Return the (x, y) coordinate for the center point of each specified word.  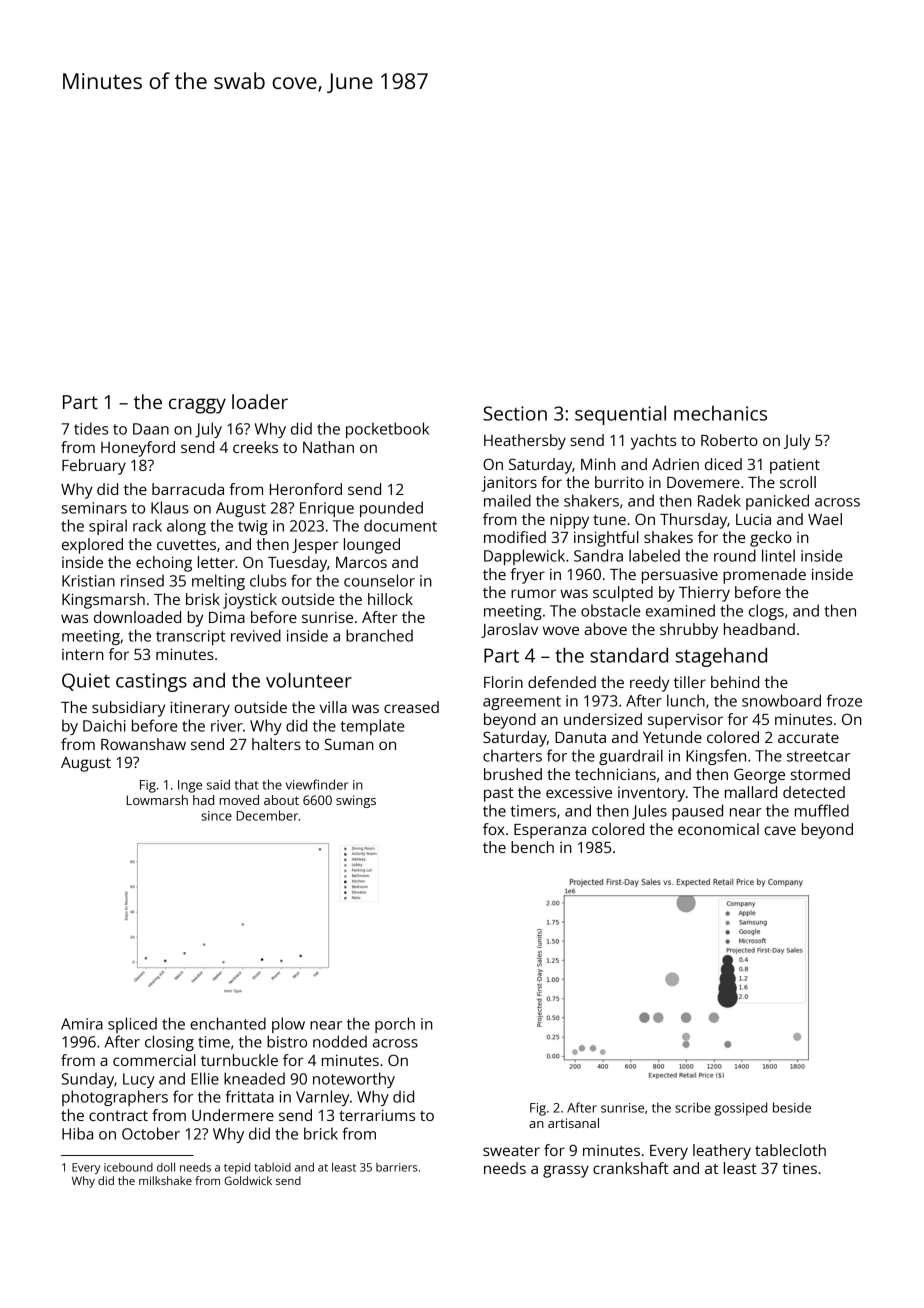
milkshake (165, 1180)
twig (253, 527)
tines (800, 1168)
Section (515, 413)
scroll (798, 482)
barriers (396, 1167)
